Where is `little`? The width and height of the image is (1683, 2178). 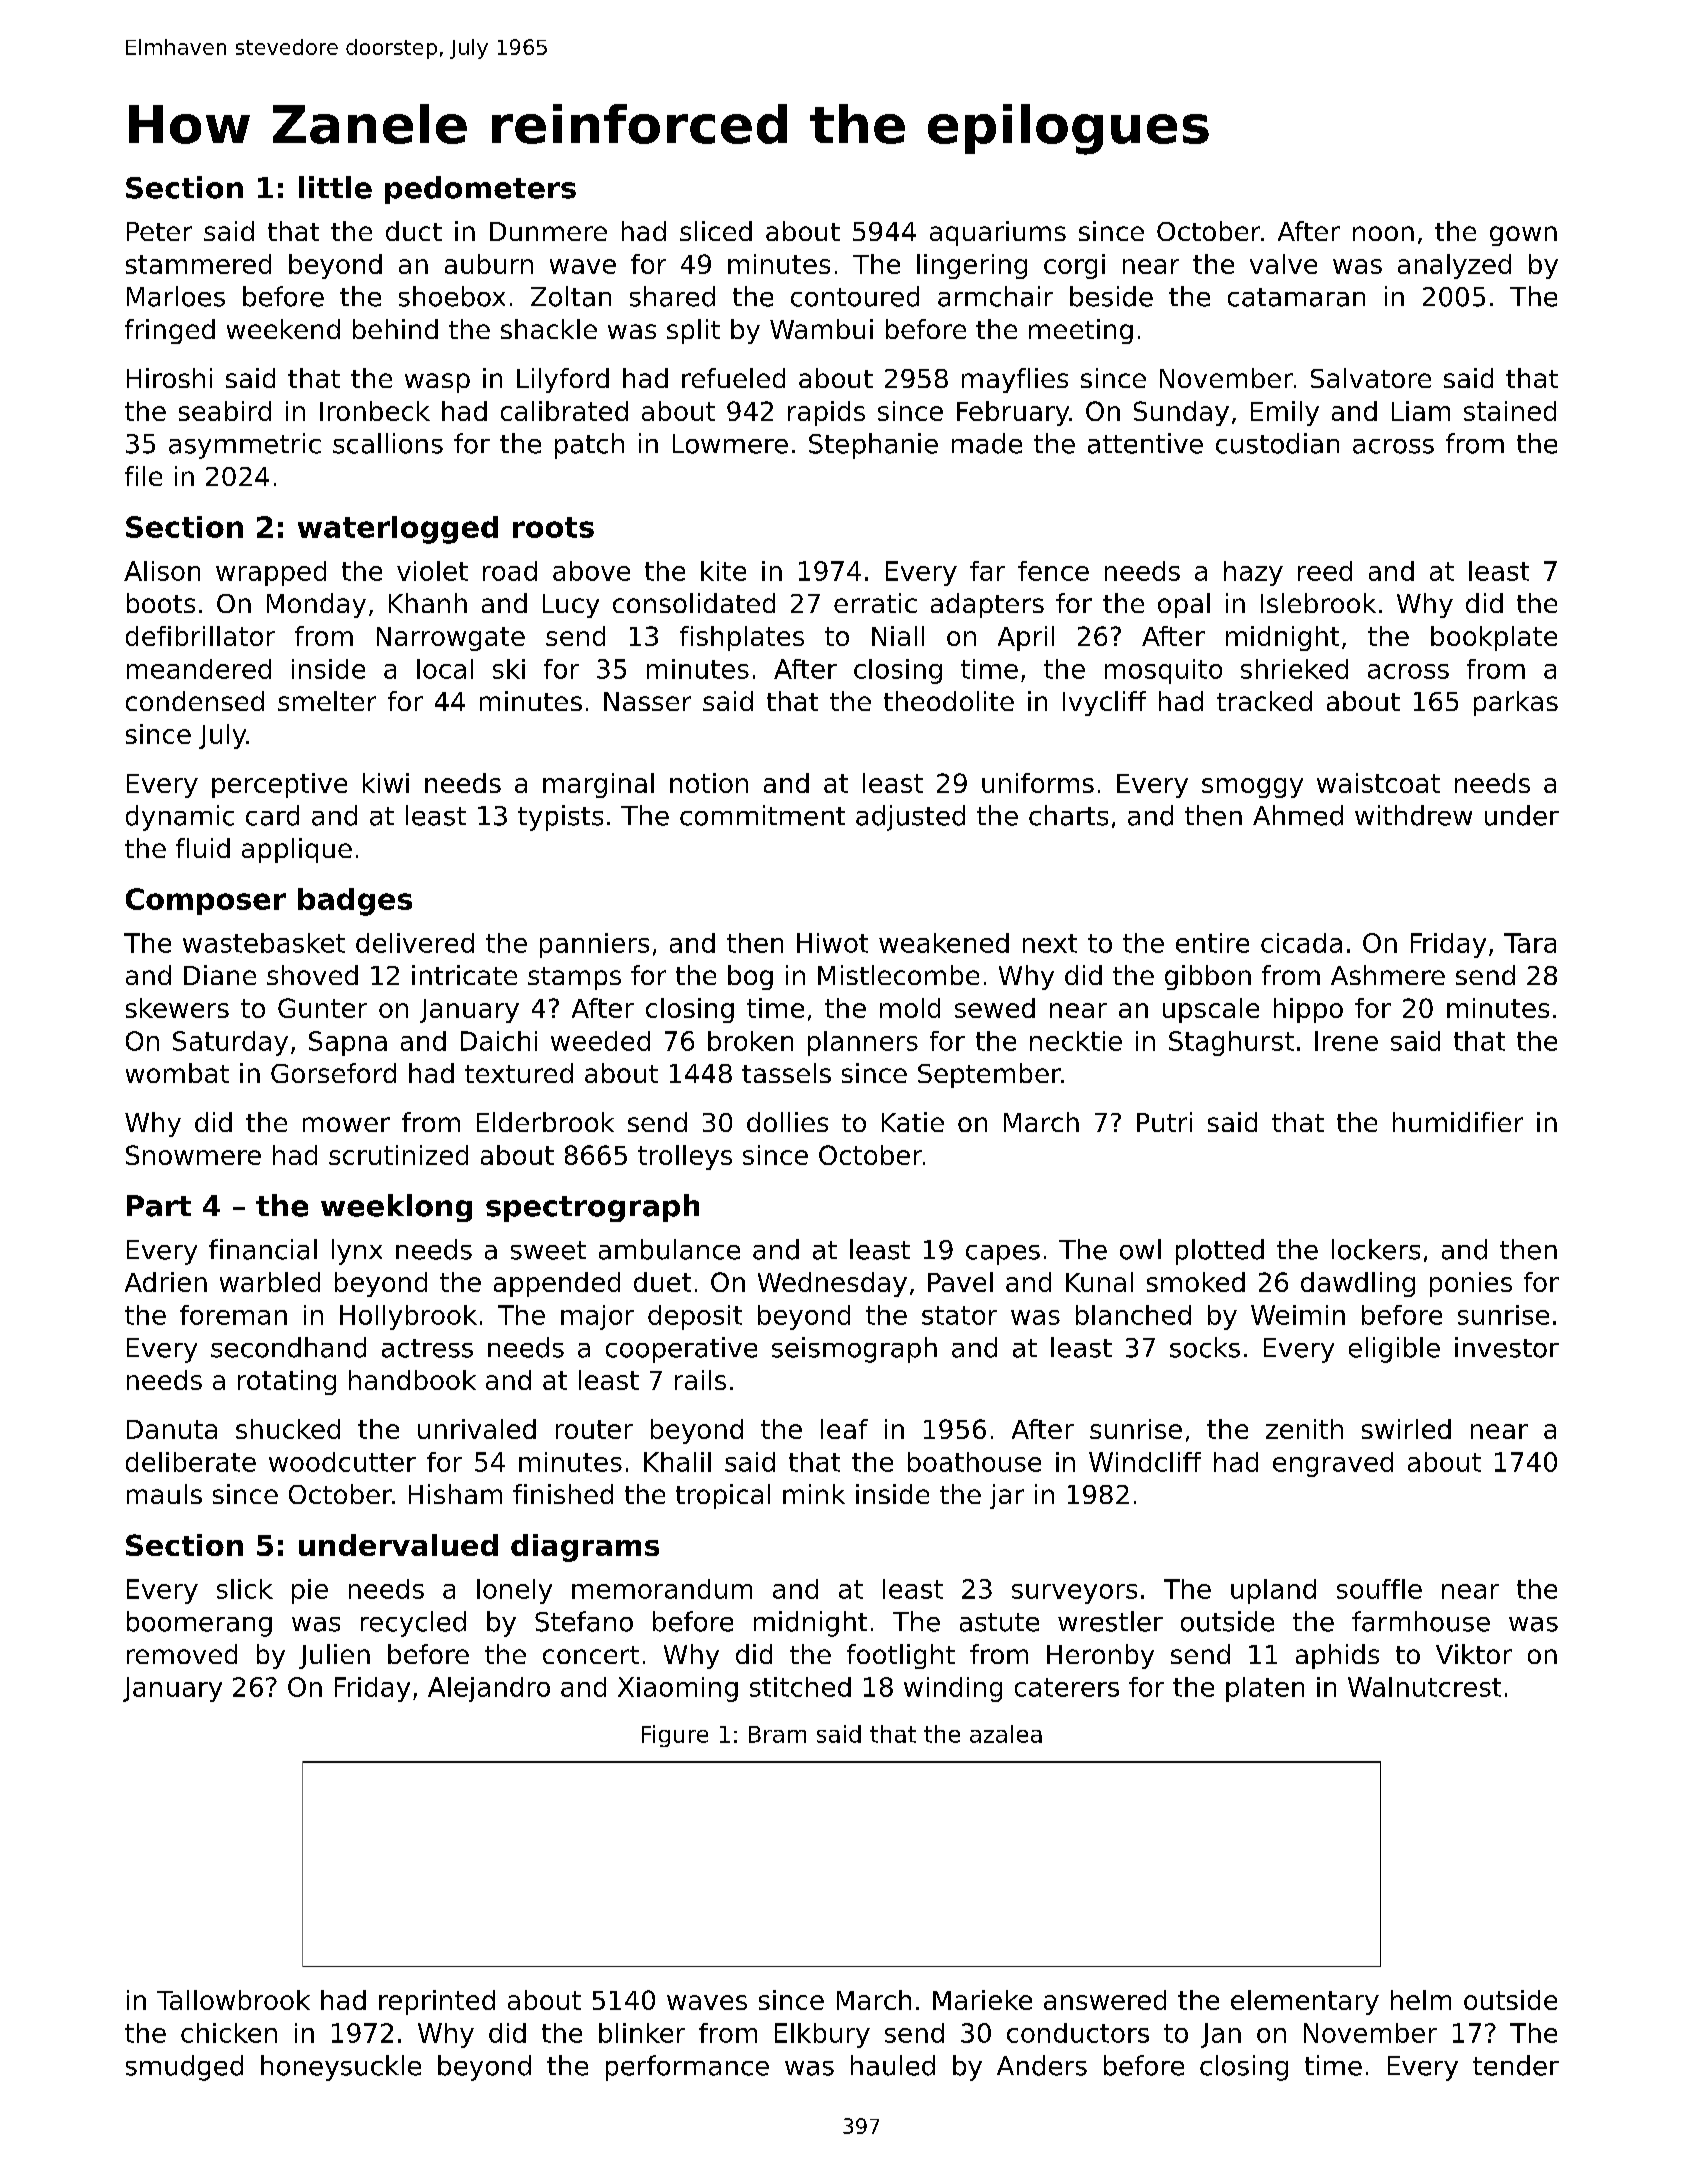
little is located at coordinates (335, 187).
